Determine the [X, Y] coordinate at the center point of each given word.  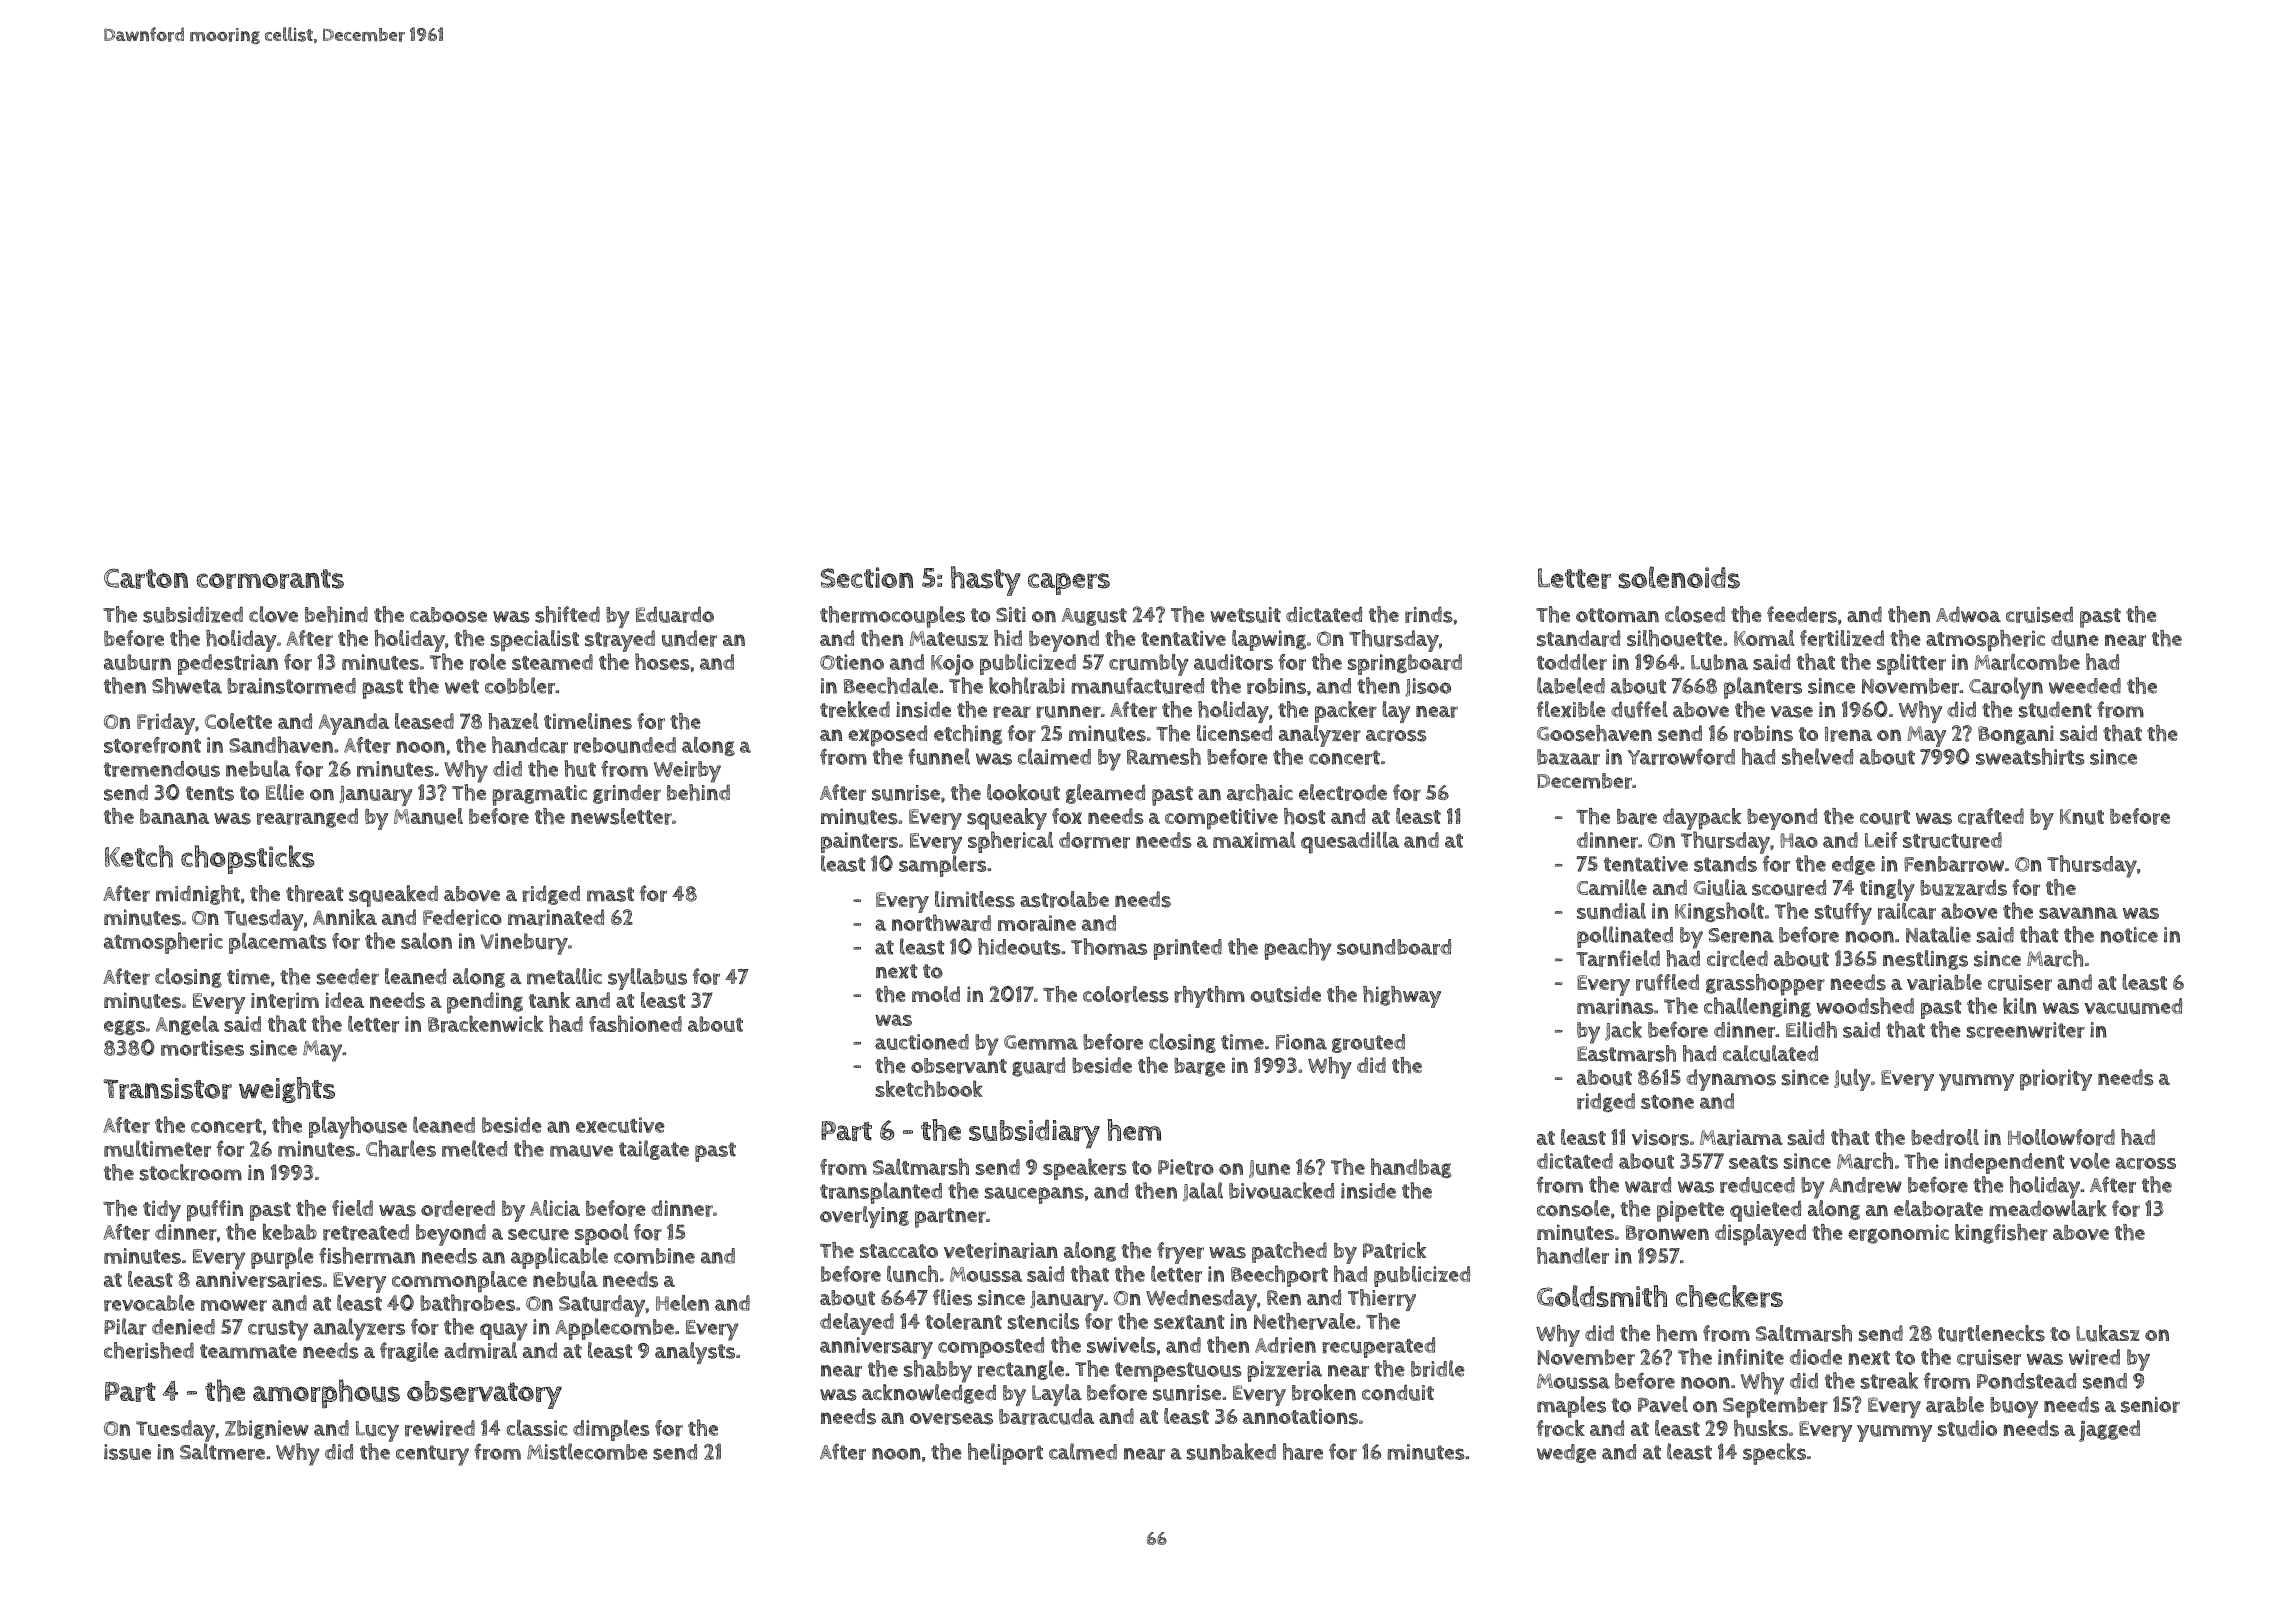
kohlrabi [1027, 685]
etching [968, 735]
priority [2056, 1080]
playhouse [358, 1127]
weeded [2085, 686]
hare [1303, 1451]
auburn [137, 662]
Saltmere [222, 1451]
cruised [2039, 614]
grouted [1368, 1043]
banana [174, 816]
